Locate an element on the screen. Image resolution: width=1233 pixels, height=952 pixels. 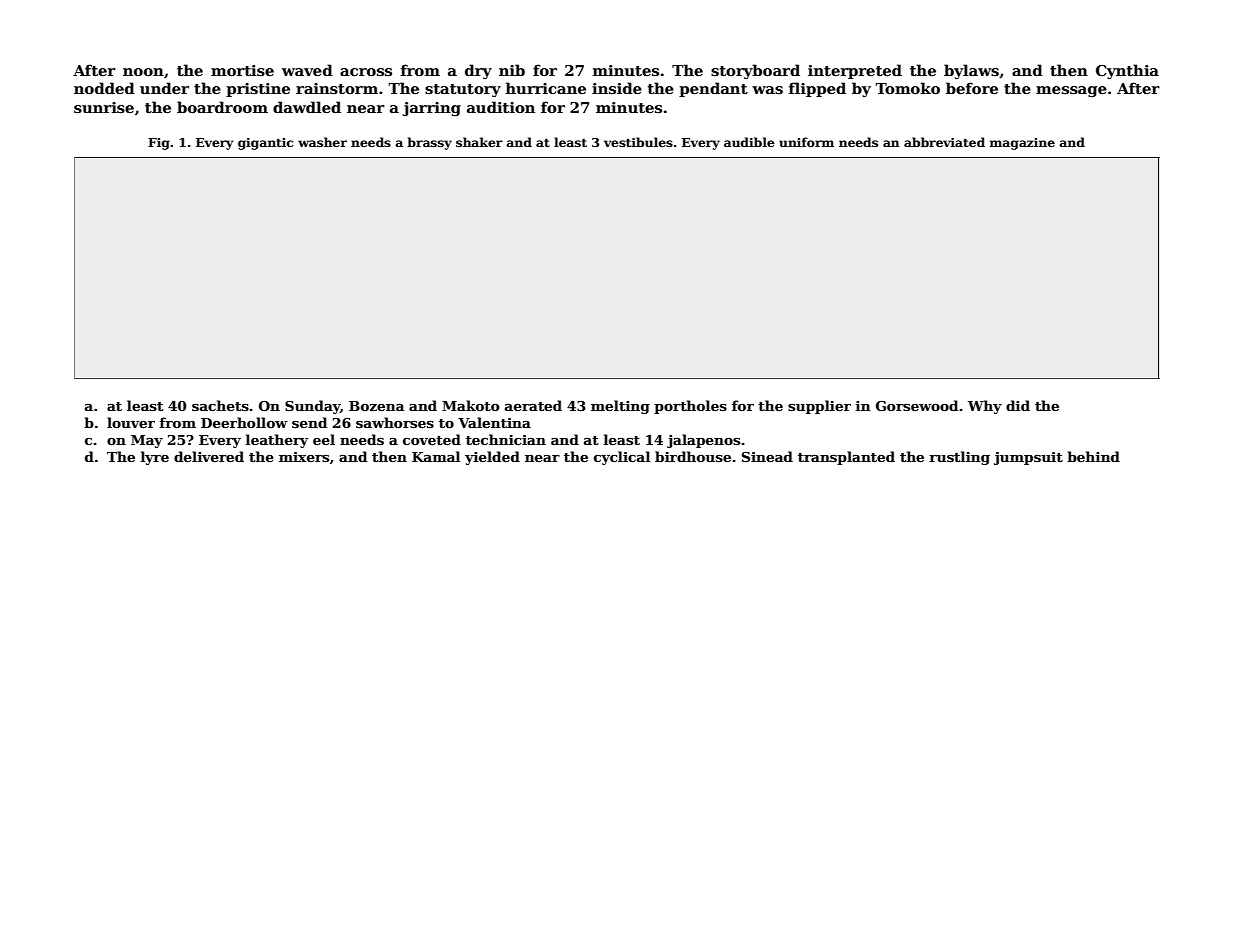
bylaws is located at coordinates (971, 71).
